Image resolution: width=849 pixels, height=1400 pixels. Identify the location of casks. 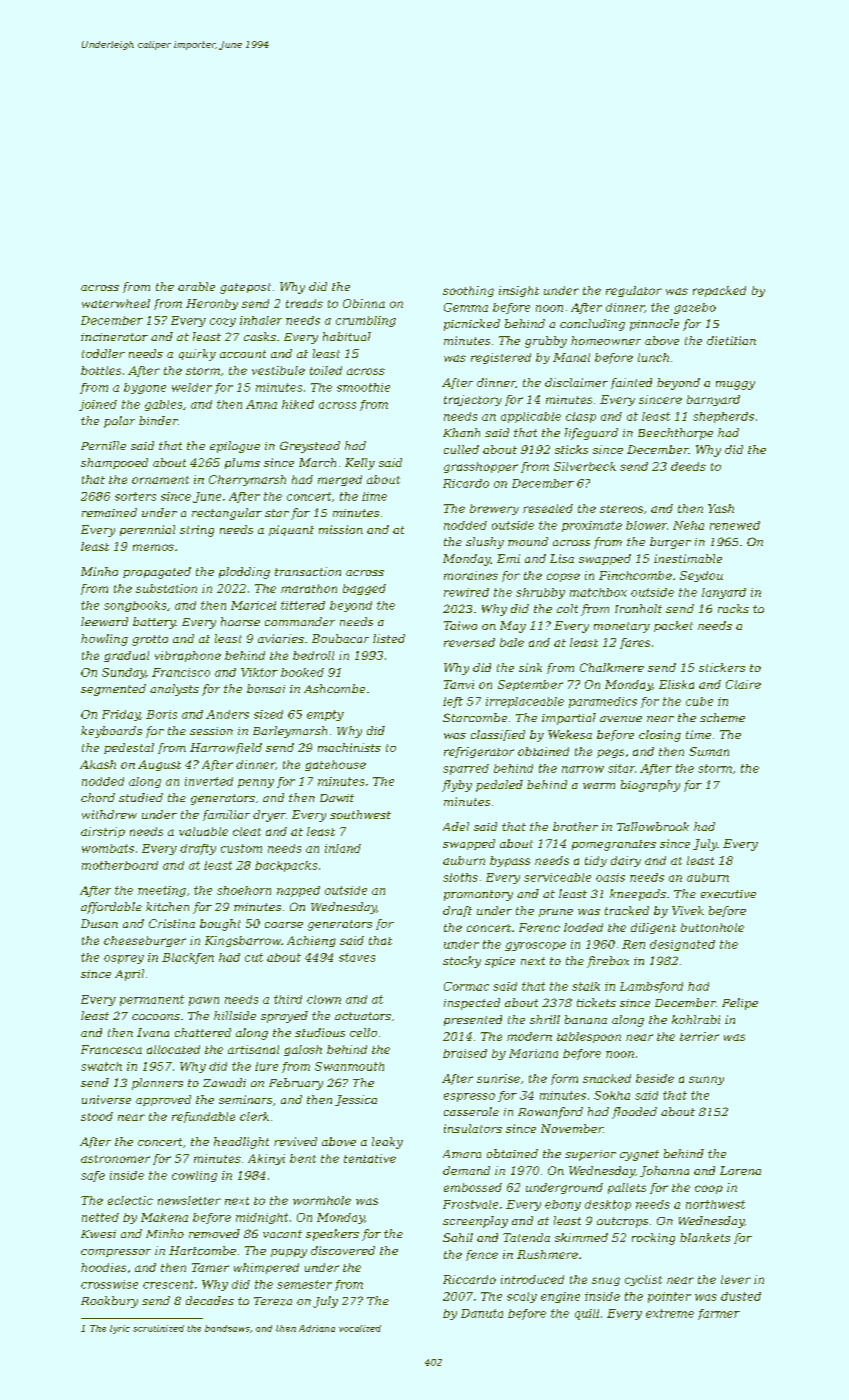
(260, 336).
